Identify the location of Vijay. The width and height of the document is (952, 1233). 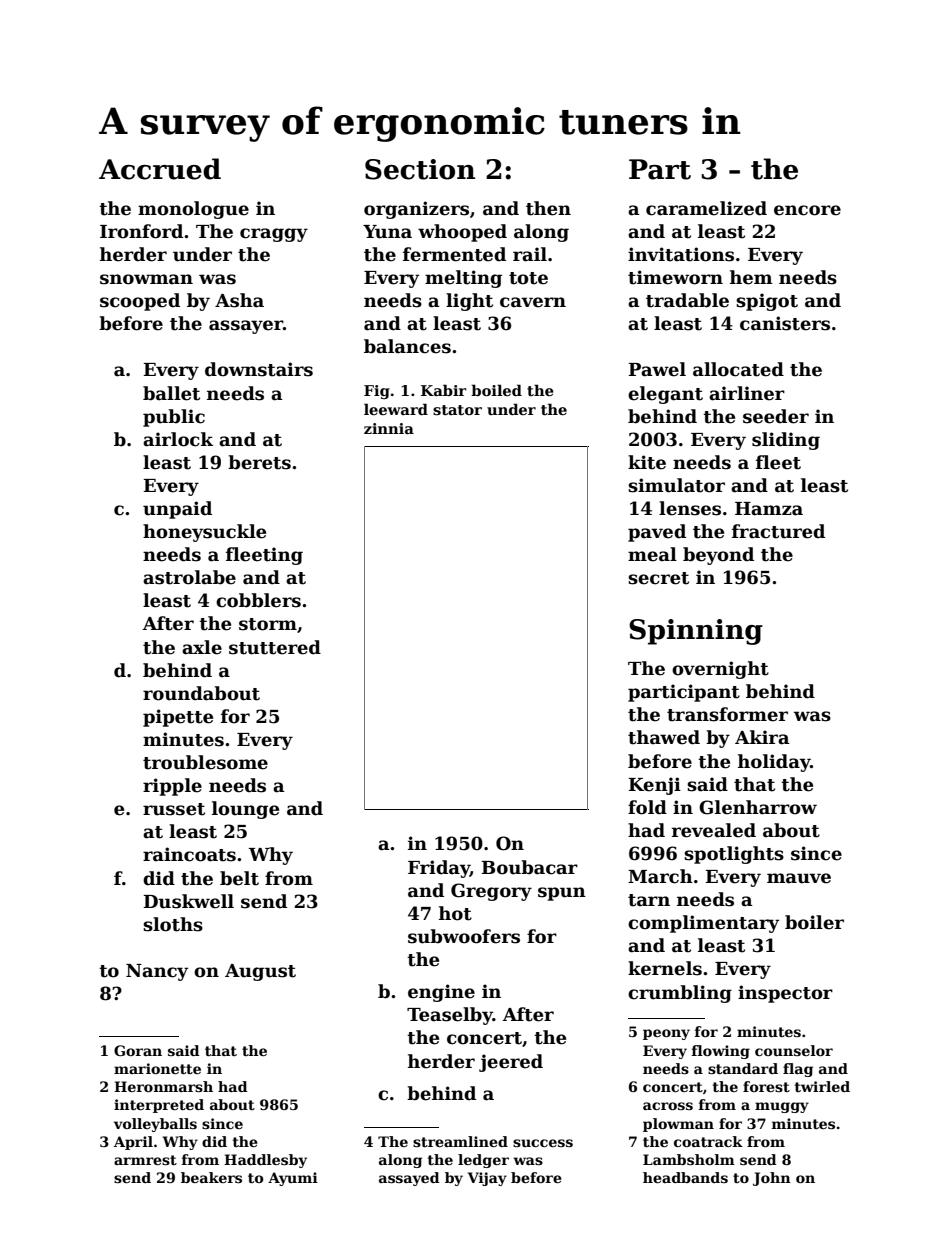
(487, 1179).
